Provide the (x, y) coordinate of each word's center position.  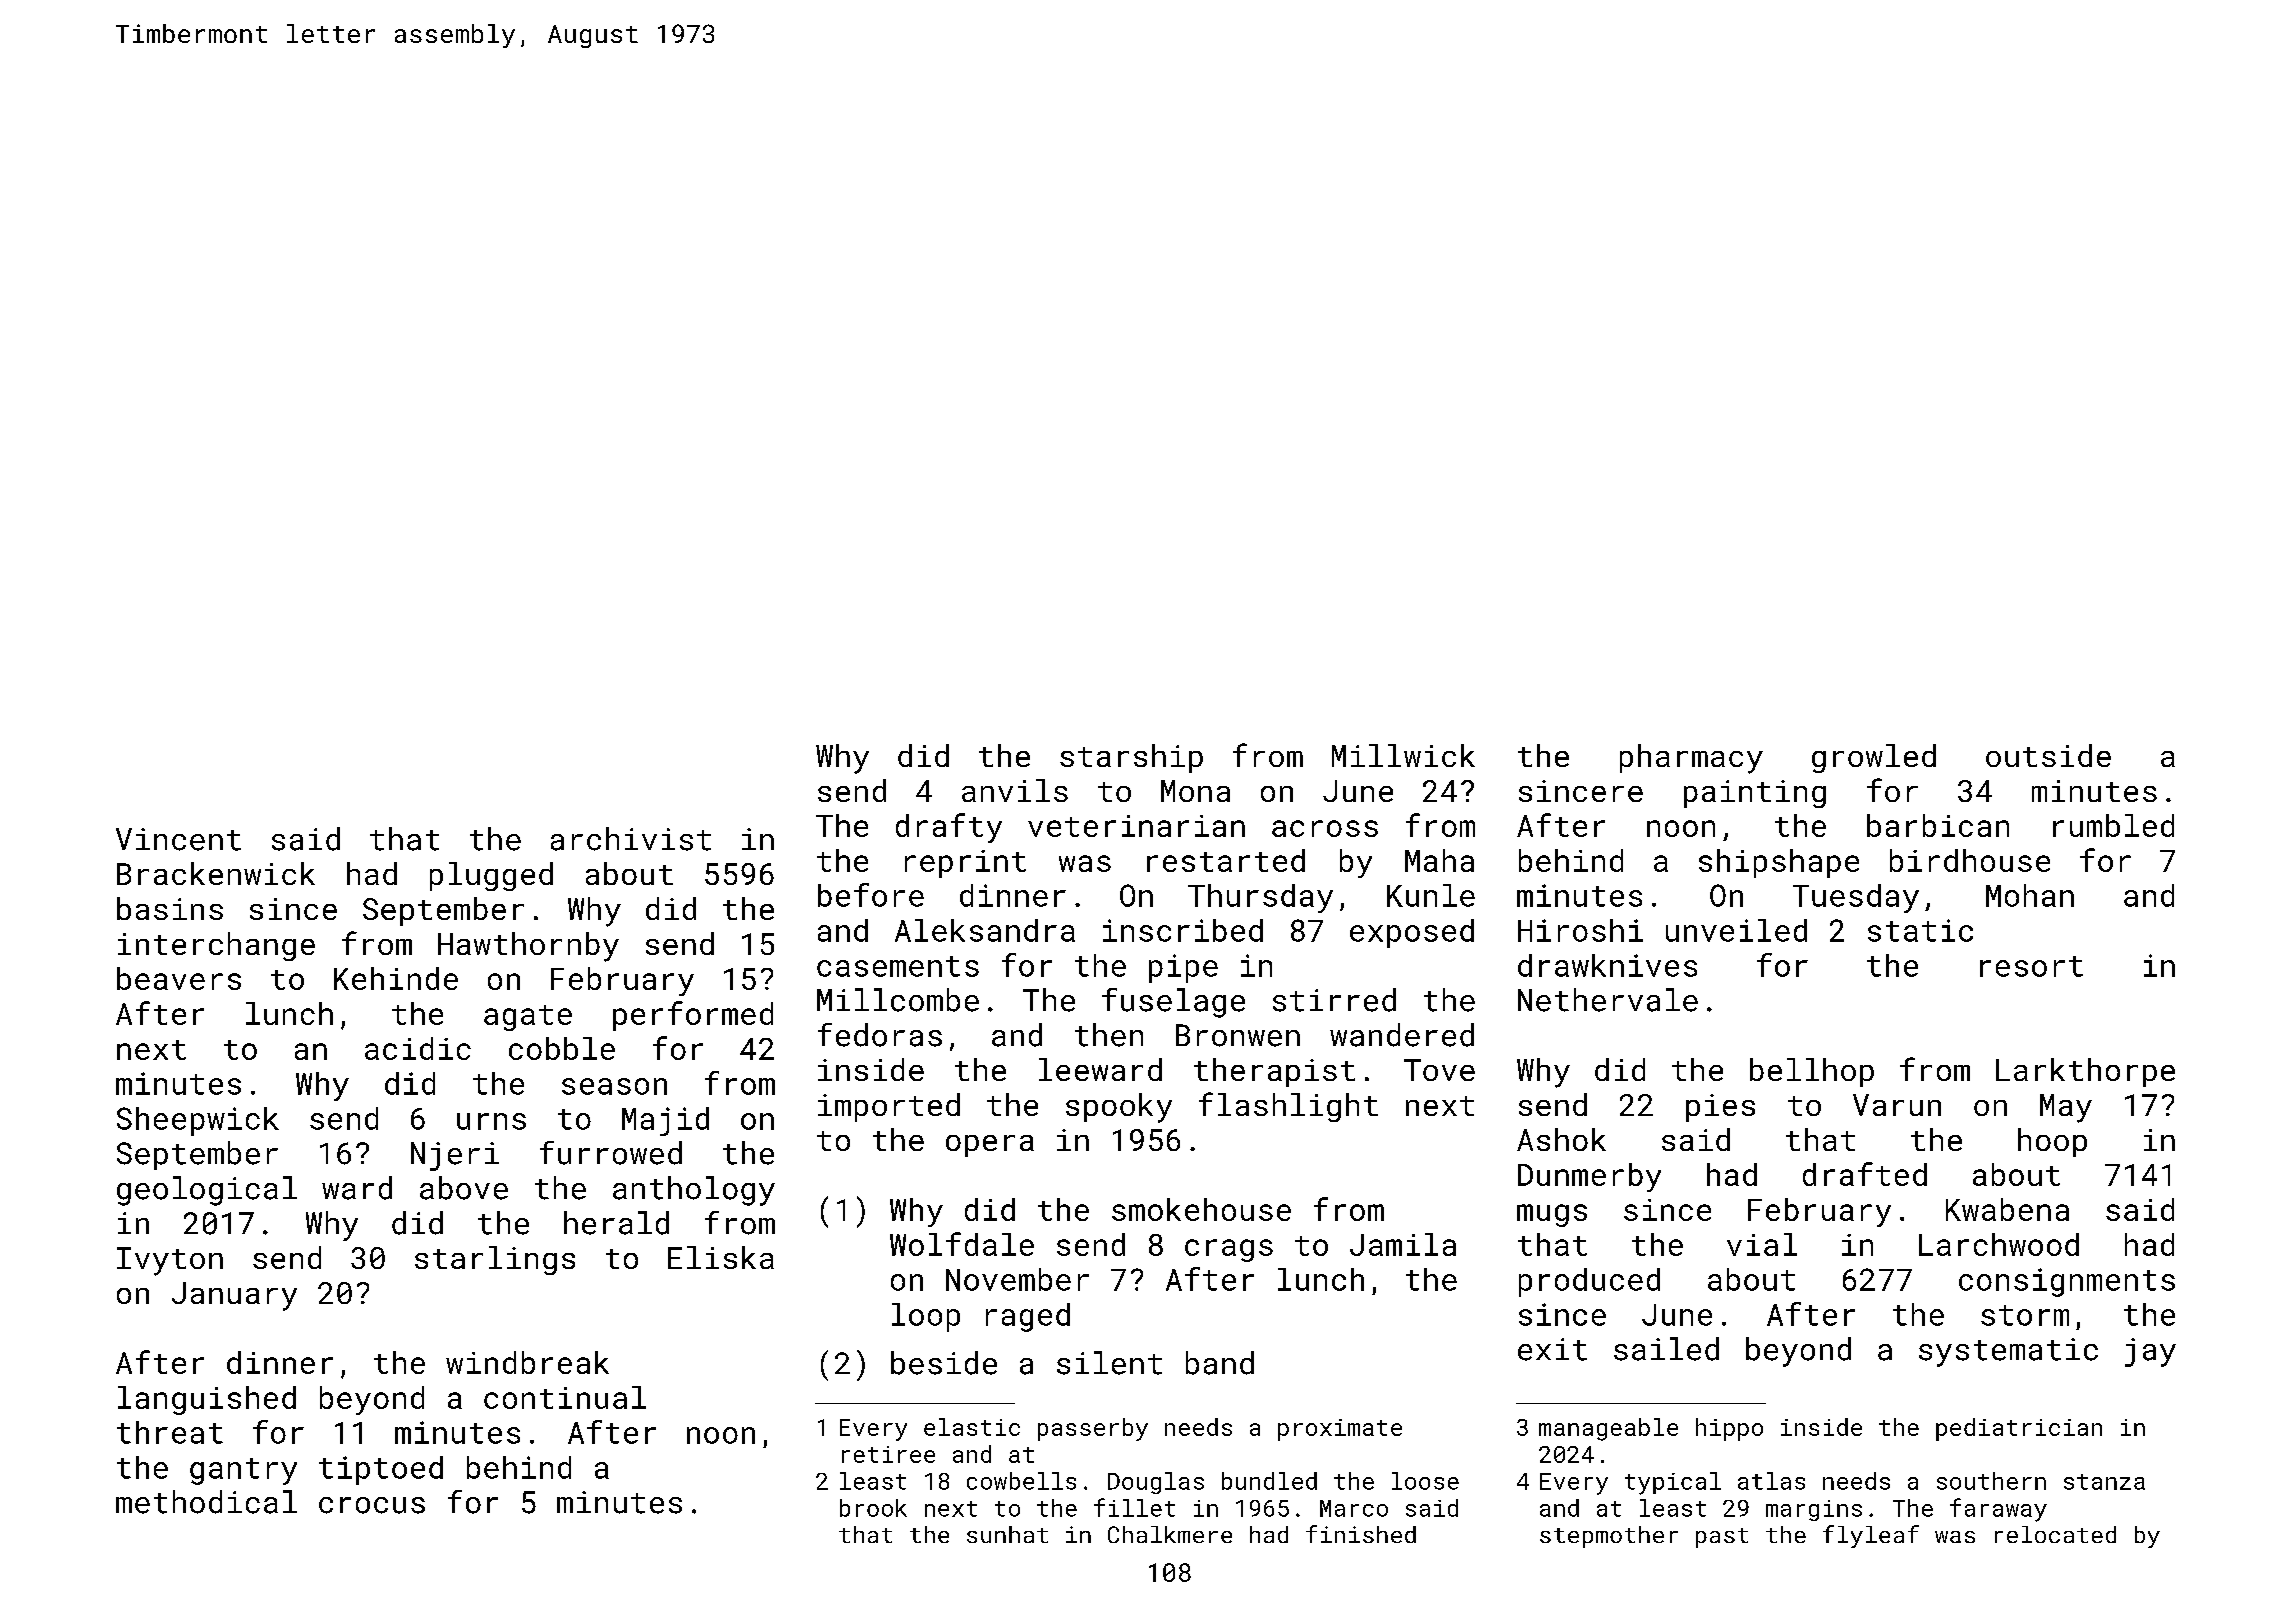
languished (207, 1400)
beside (944, 1363)
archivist (631, 839)
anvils (1015, 790)
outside (2048, 755)
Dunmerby (1589, 1177)
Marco (1354, 1508)
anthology (694, 1191)
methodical (206, 1502)
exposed (1412, 933)
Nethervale (1608, 1000)
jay (2150, 1352)
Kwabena (2007, 1209)
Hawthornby (528, 947)
